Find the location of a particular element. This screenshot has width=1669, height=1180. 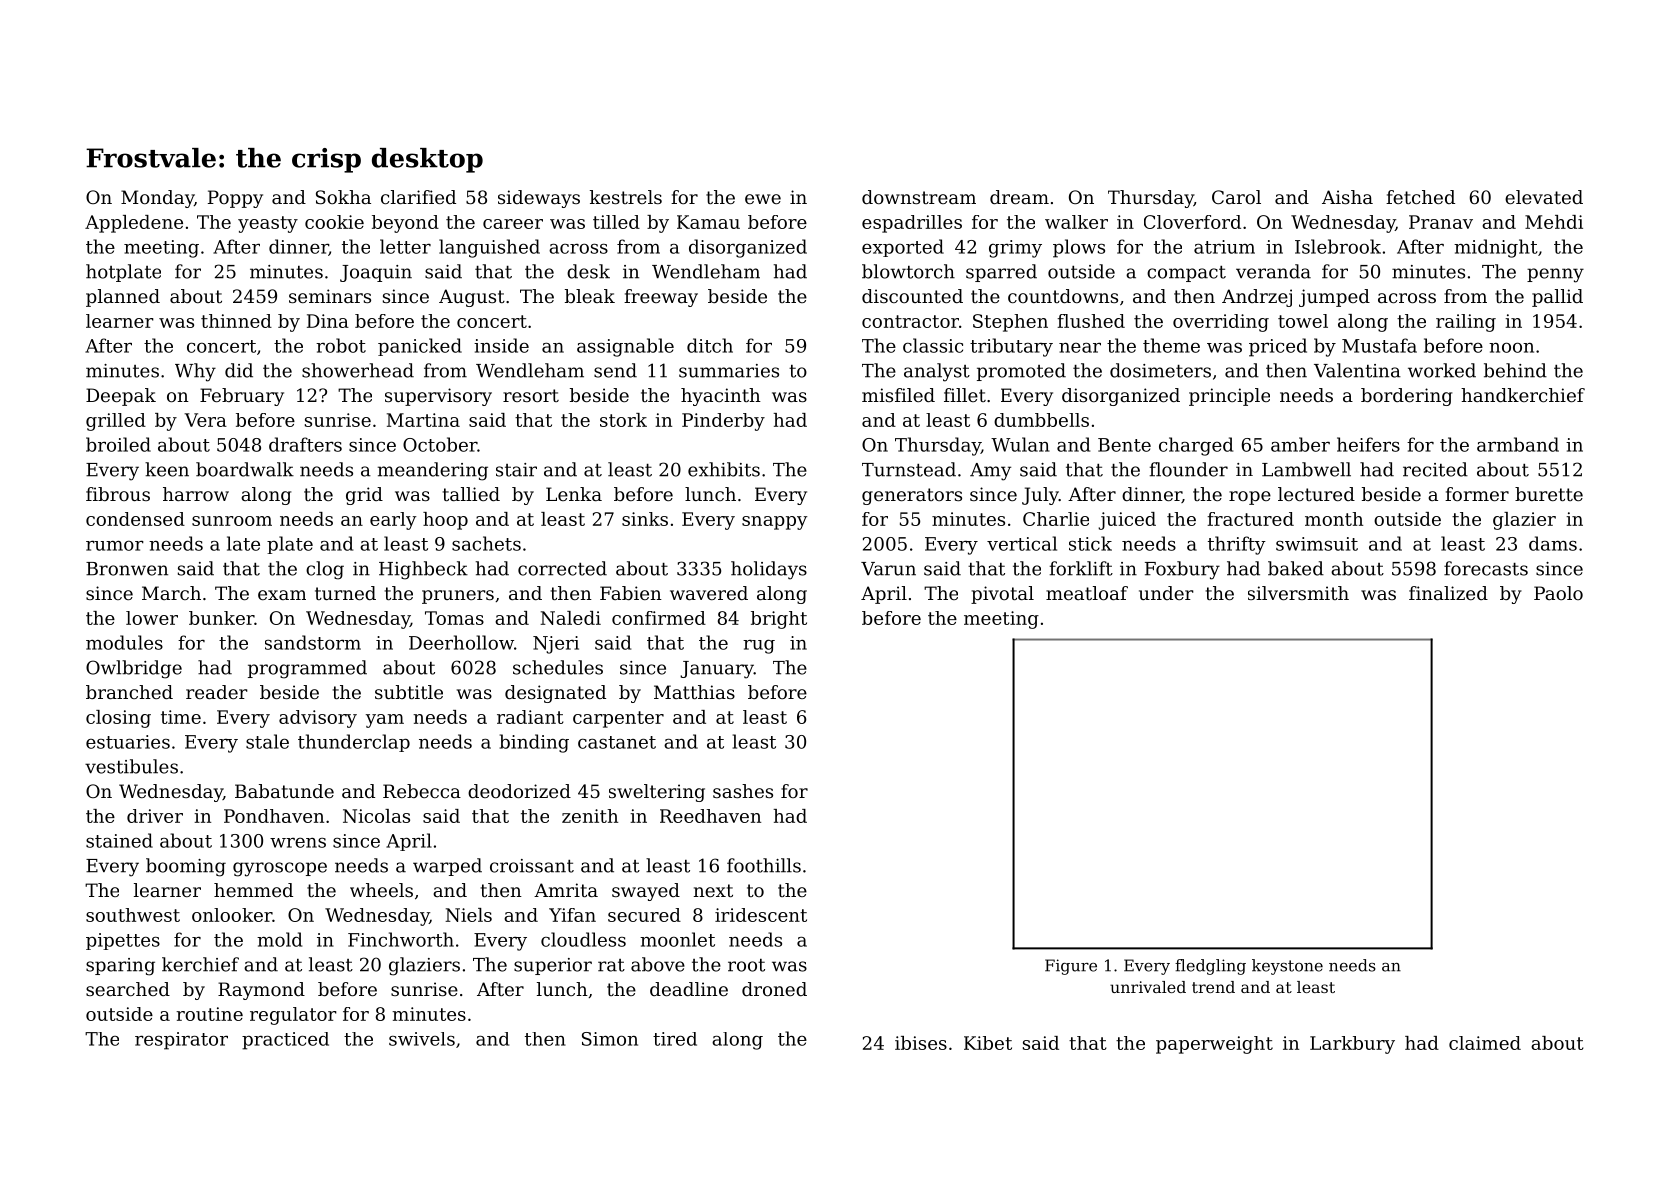

jumped is located at coordinates (1334, 298).
